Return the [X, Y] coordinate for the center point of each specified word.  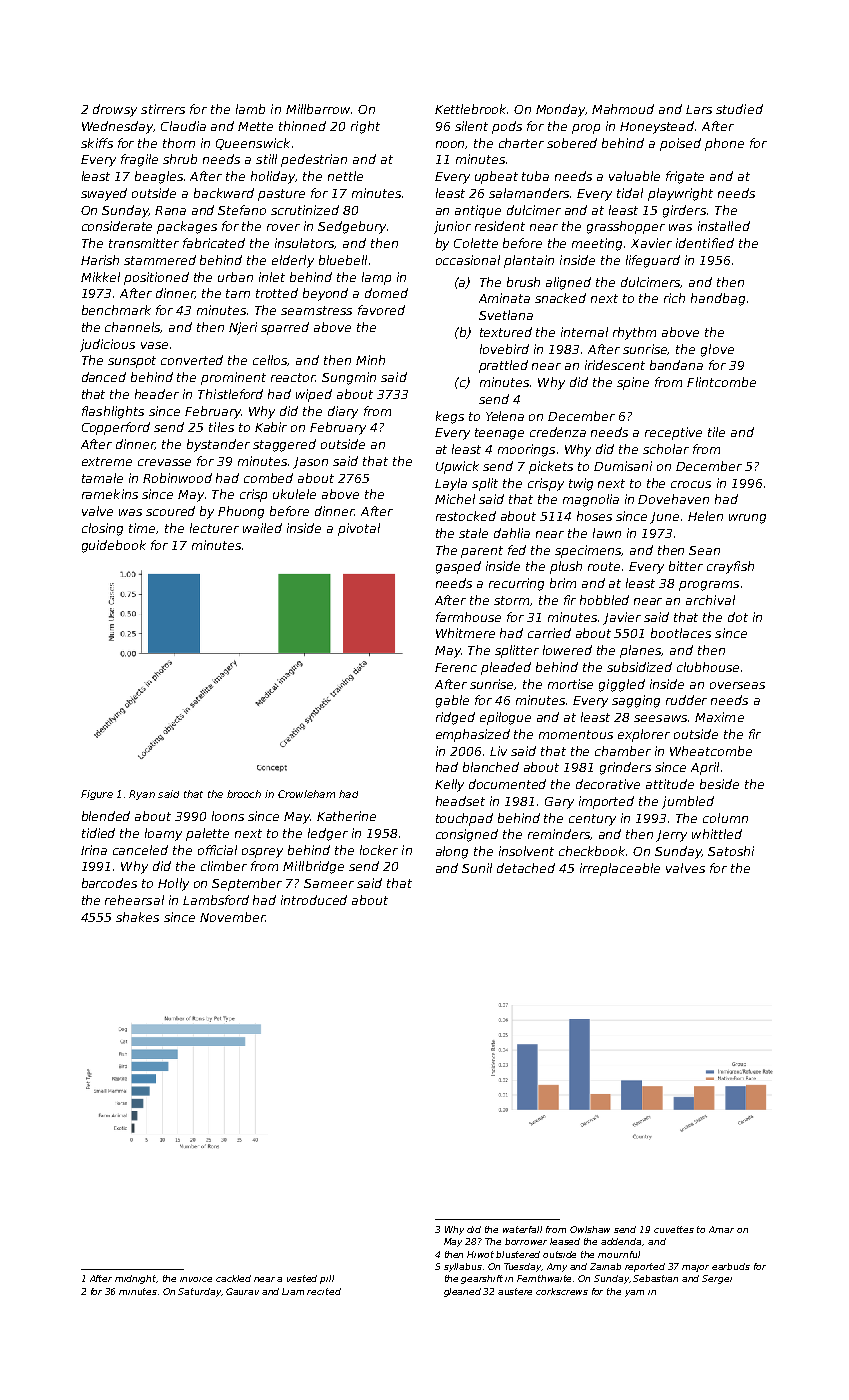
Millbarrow [318, 109]
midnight [136, 1279]
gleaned [462, 1292]
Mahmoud [623, 109]
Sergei [717, 1279]
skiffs [97, 143]
